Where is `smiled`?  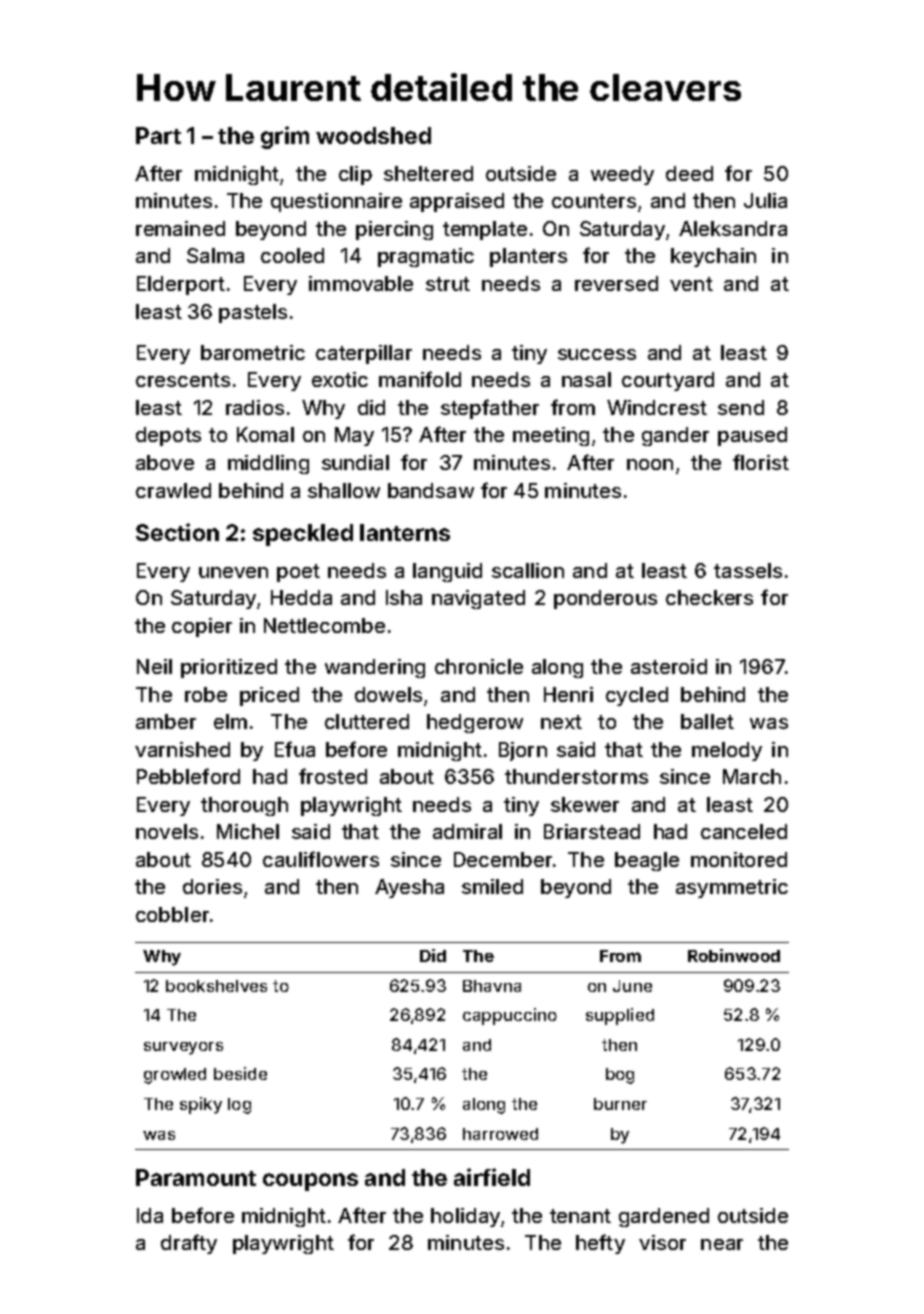
smiled is located at coordinates (492, 886).
